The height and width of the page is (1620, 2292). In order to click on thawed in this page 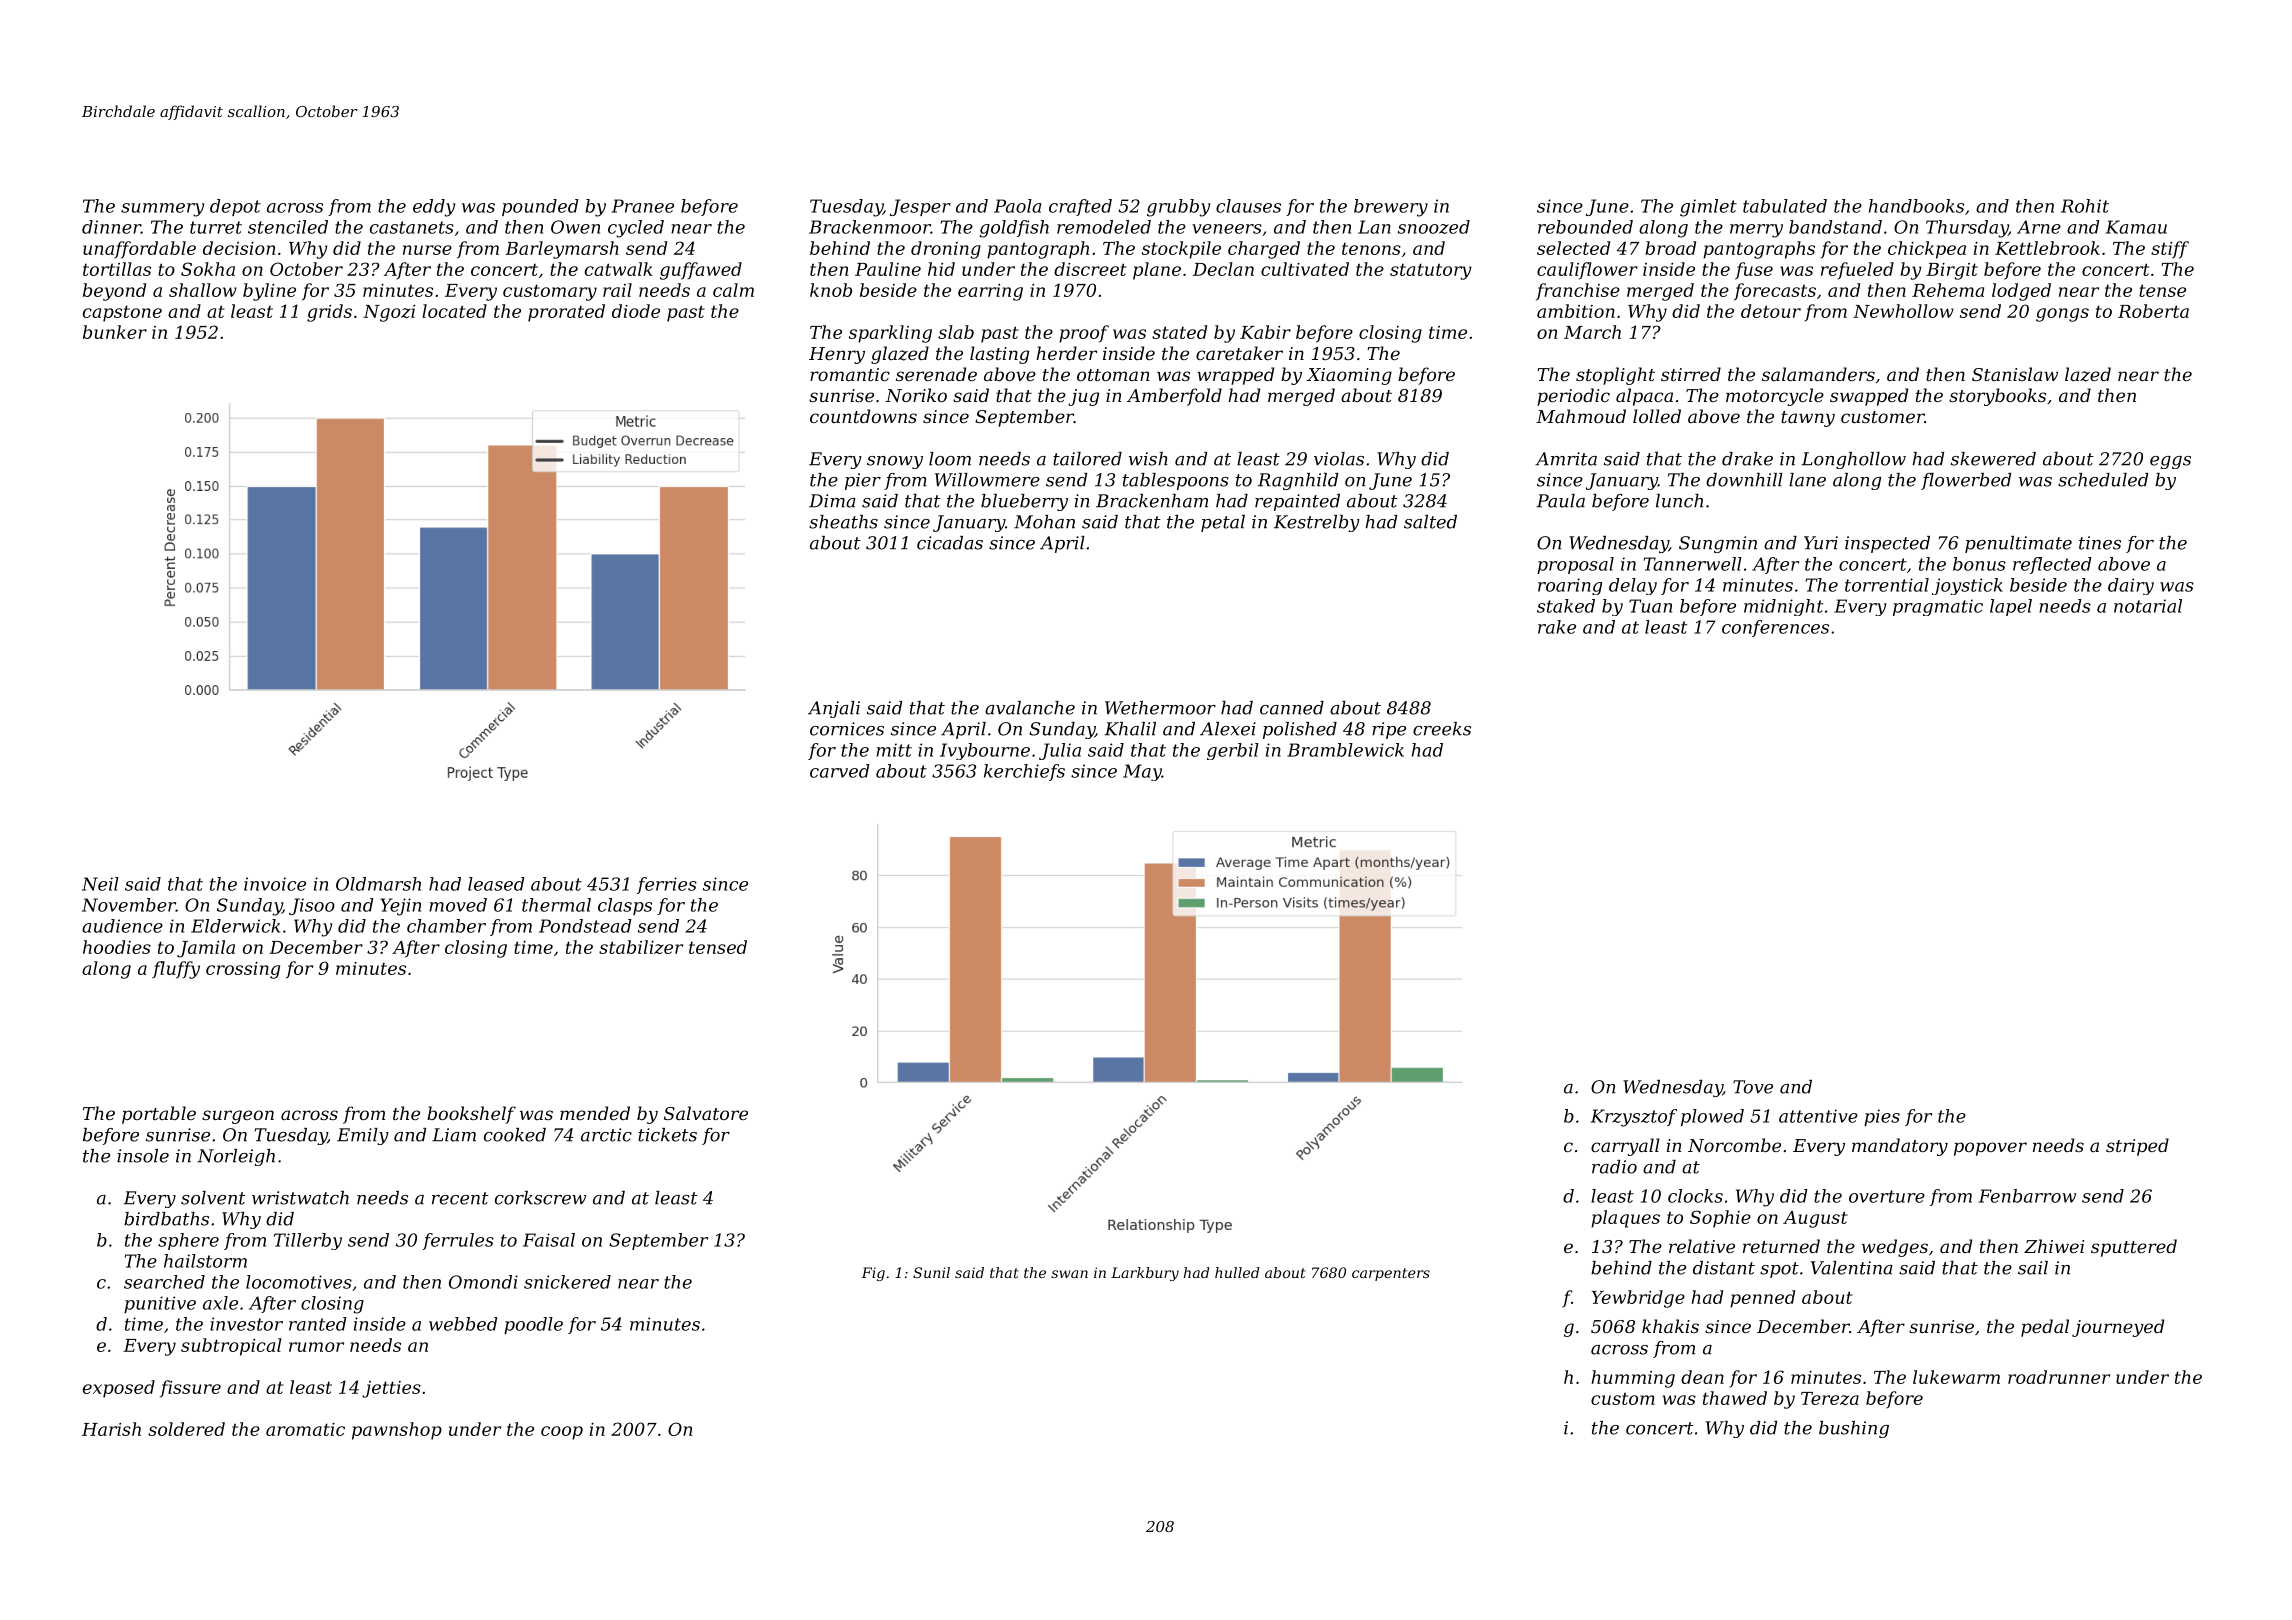, I will do `click(1735, 1398)`.
